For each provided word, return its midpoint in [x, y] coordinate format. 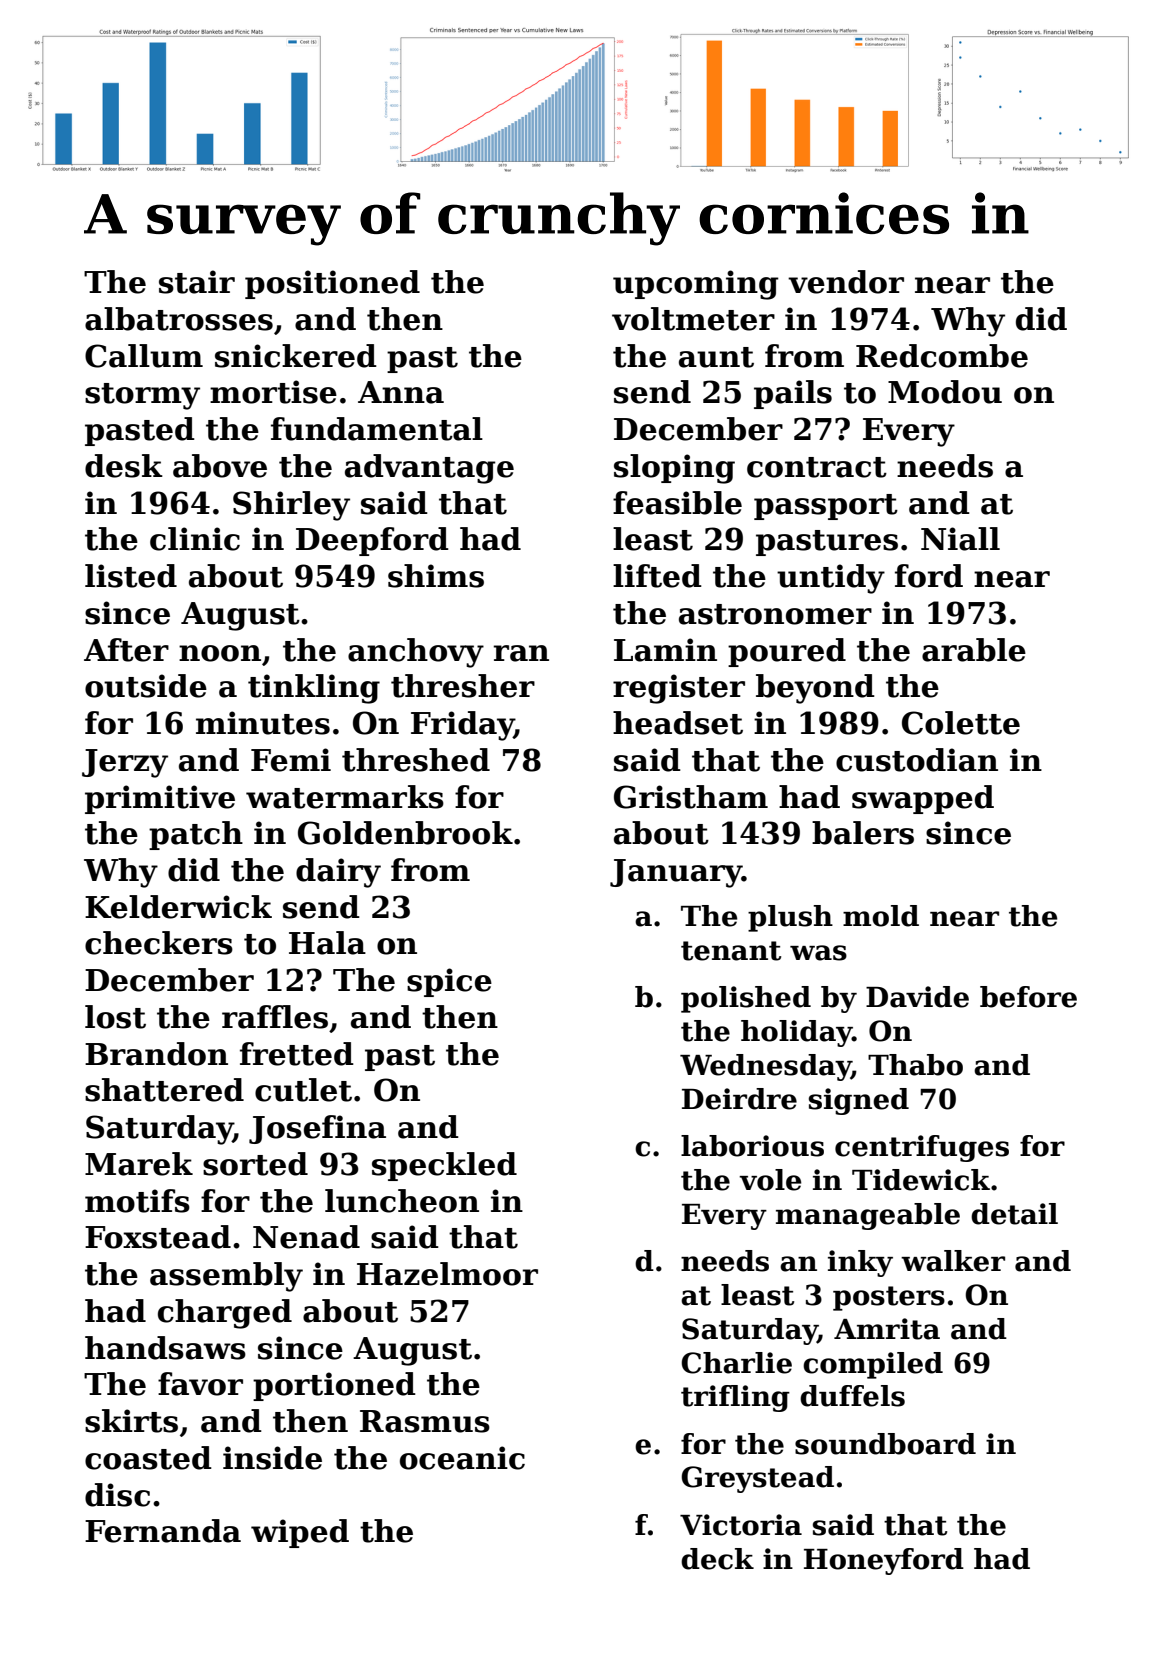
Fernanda [163, 1531]
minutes [263, 723]
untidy [831, 579]
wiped [300, 1533]
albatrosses [179, 319]
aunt [716, 357]
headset [678, 723]
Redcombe [942, 356]
